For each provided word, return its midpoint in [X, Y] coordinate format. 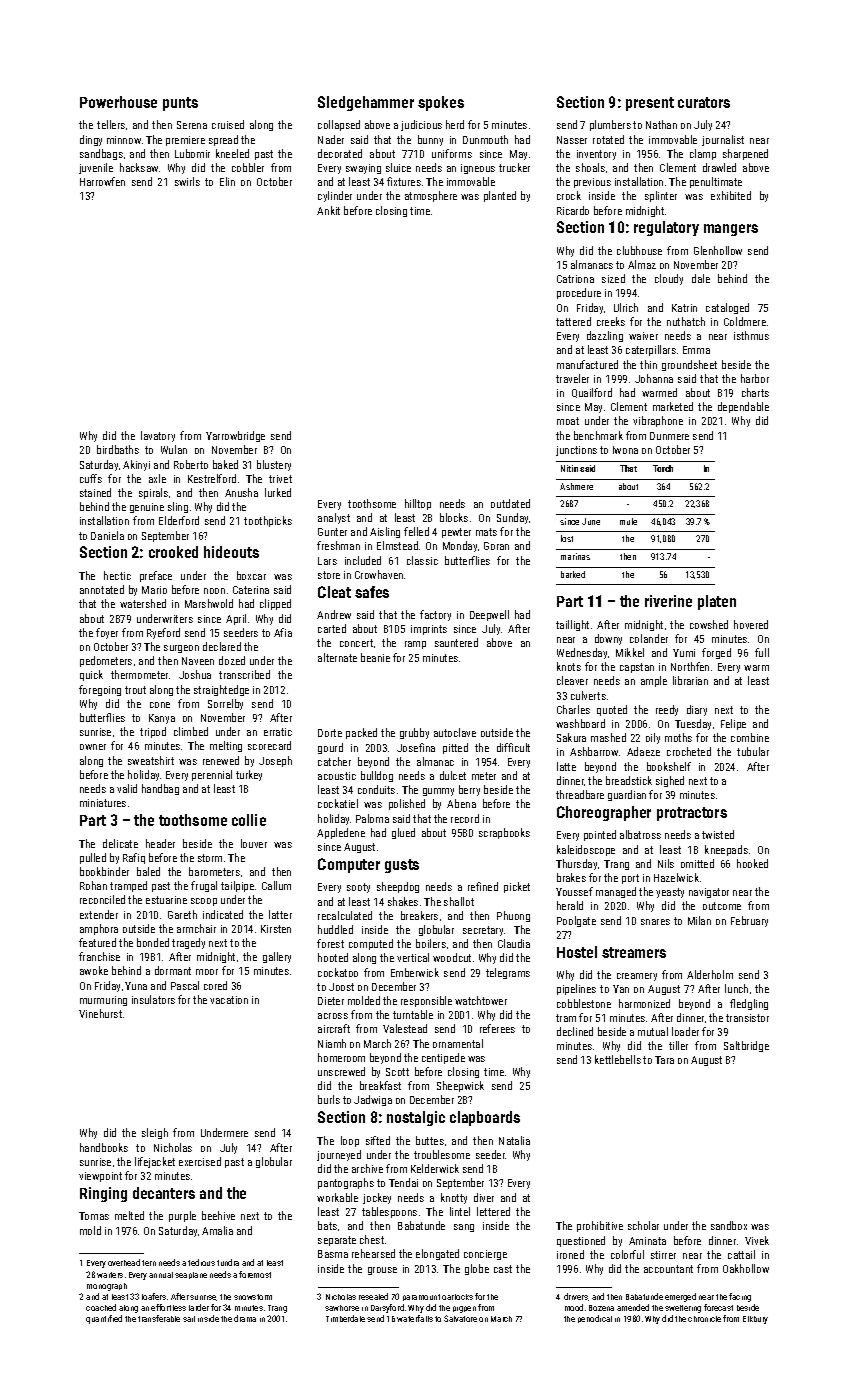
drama [245, 1318]
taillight [572, 625]
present [650, 104]
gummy [438, 792]
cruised [228, 124]
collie [249, 820]
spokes [441, 103]
